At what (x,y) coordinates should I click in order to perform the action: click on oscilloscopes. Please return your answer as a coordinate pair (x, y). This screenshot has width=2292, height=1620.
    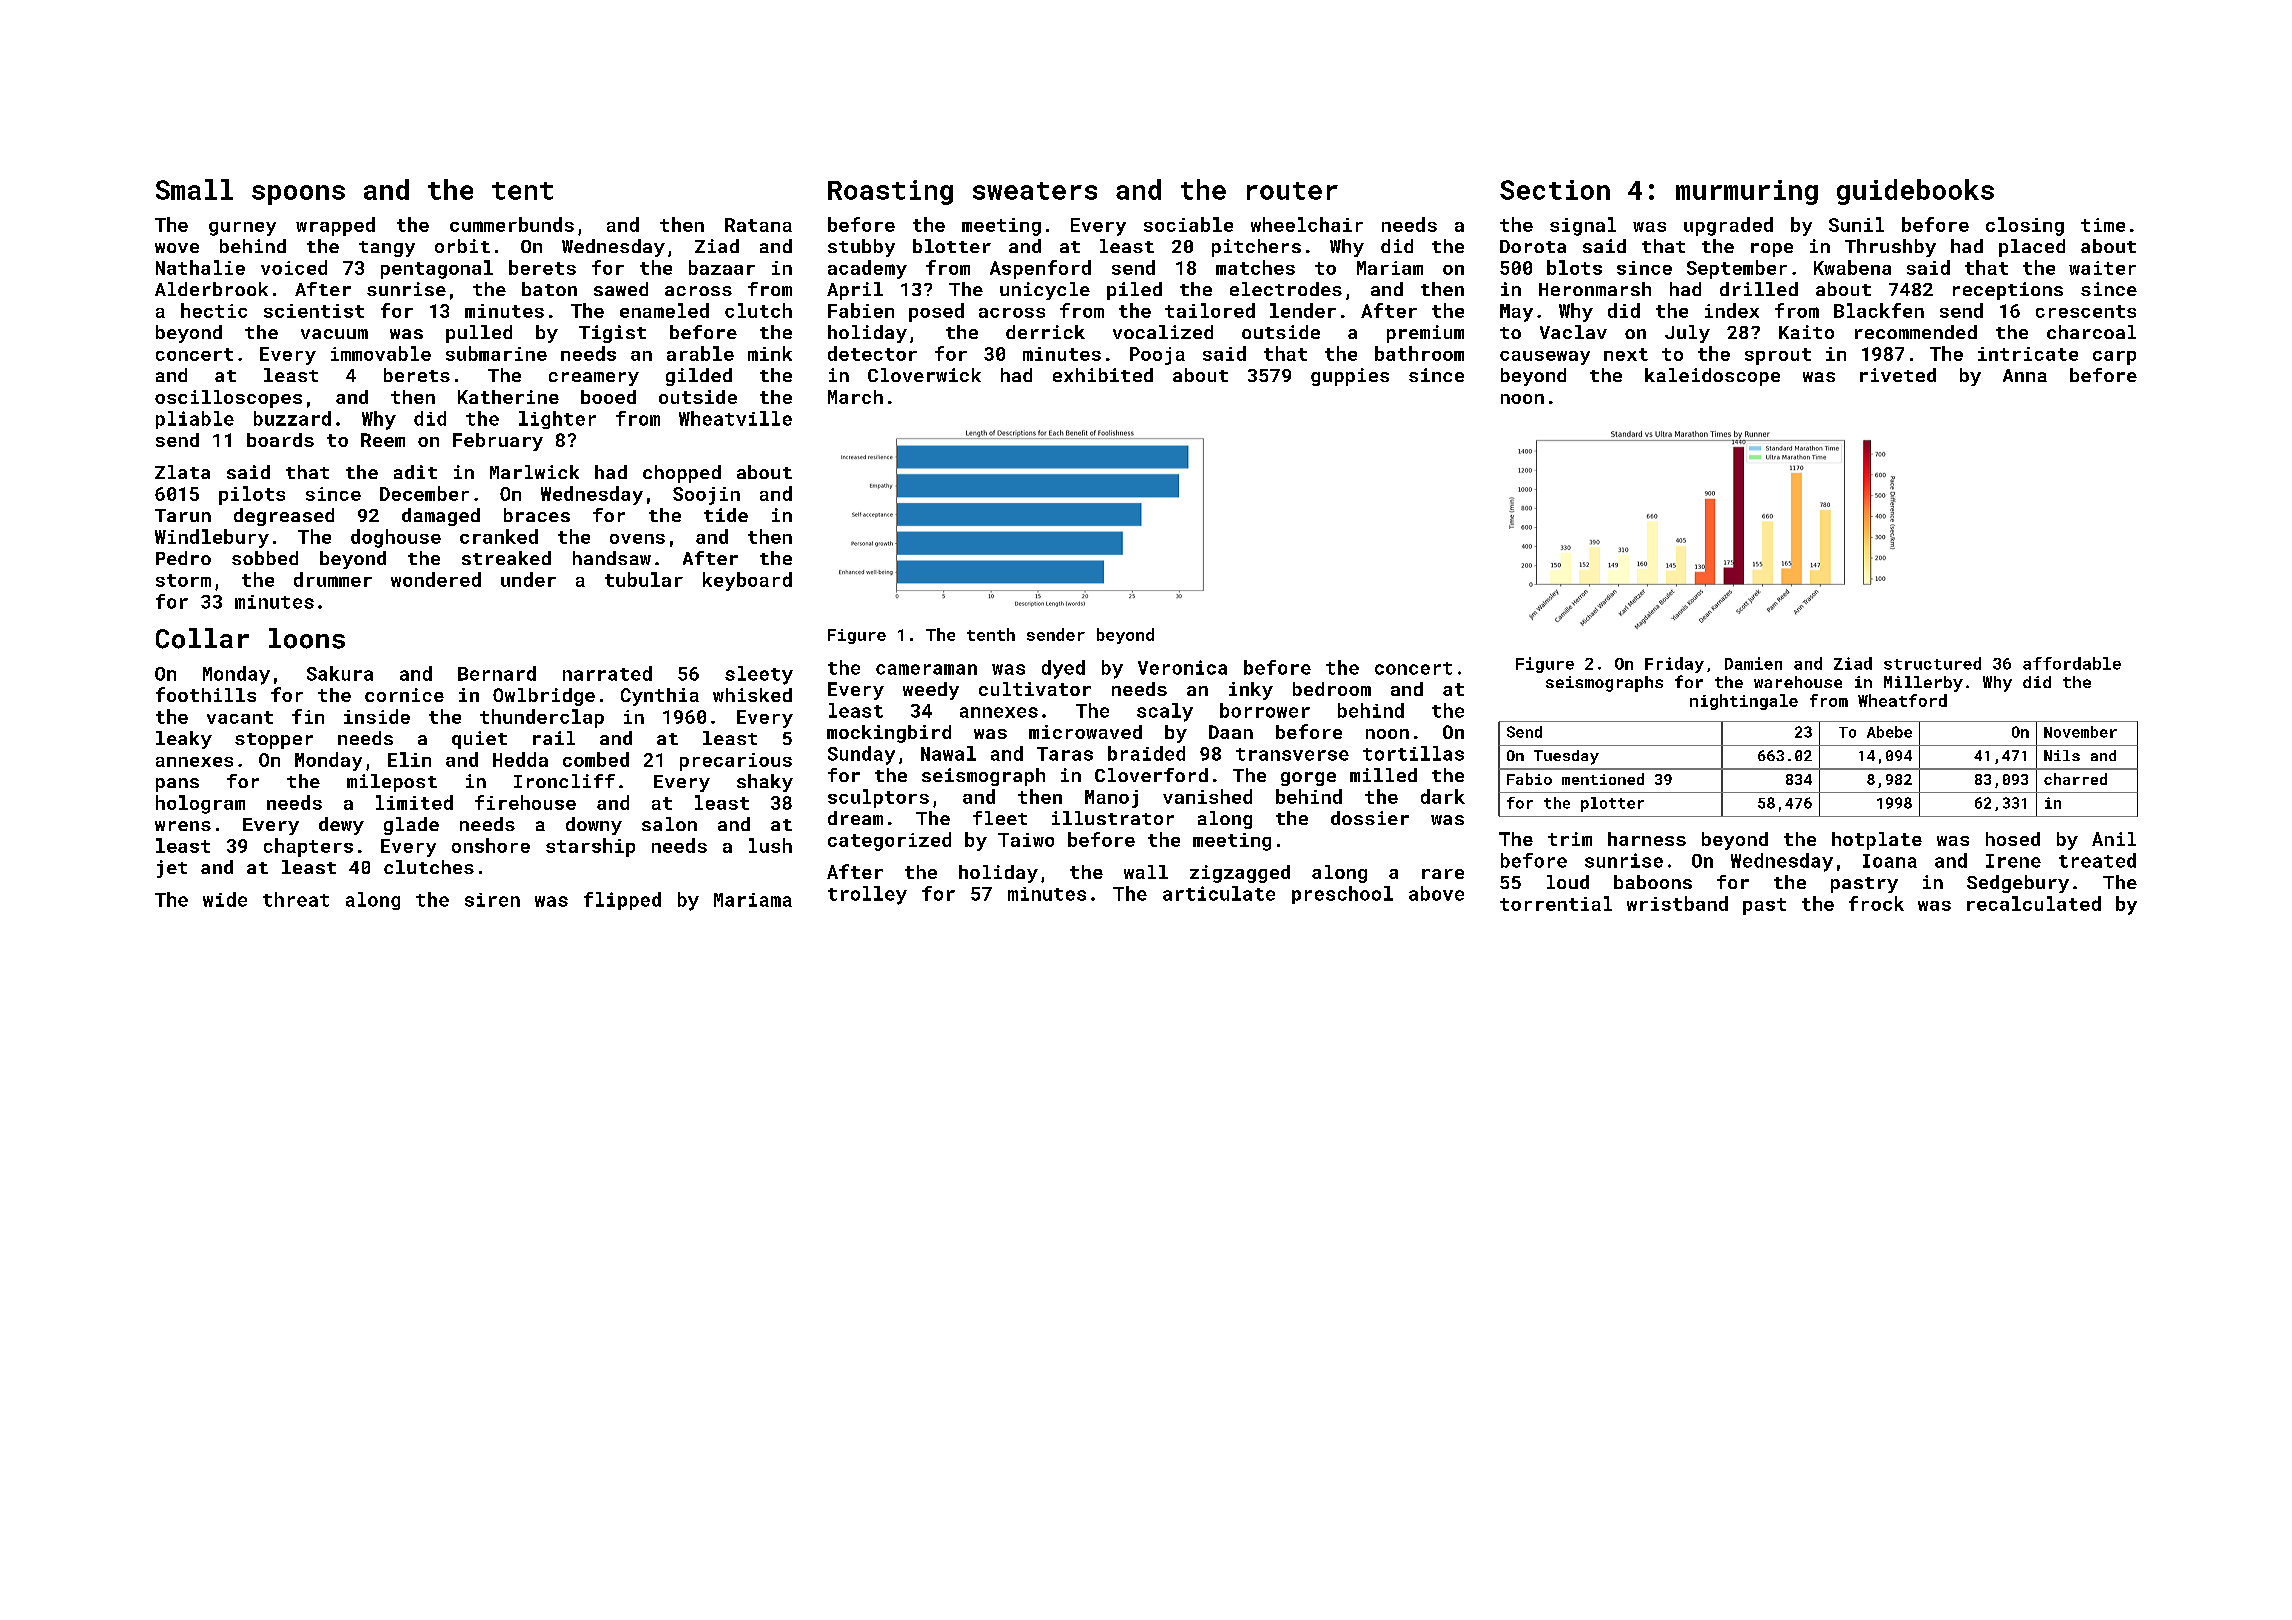
    Looking at the image, I should click on (228, 399).
